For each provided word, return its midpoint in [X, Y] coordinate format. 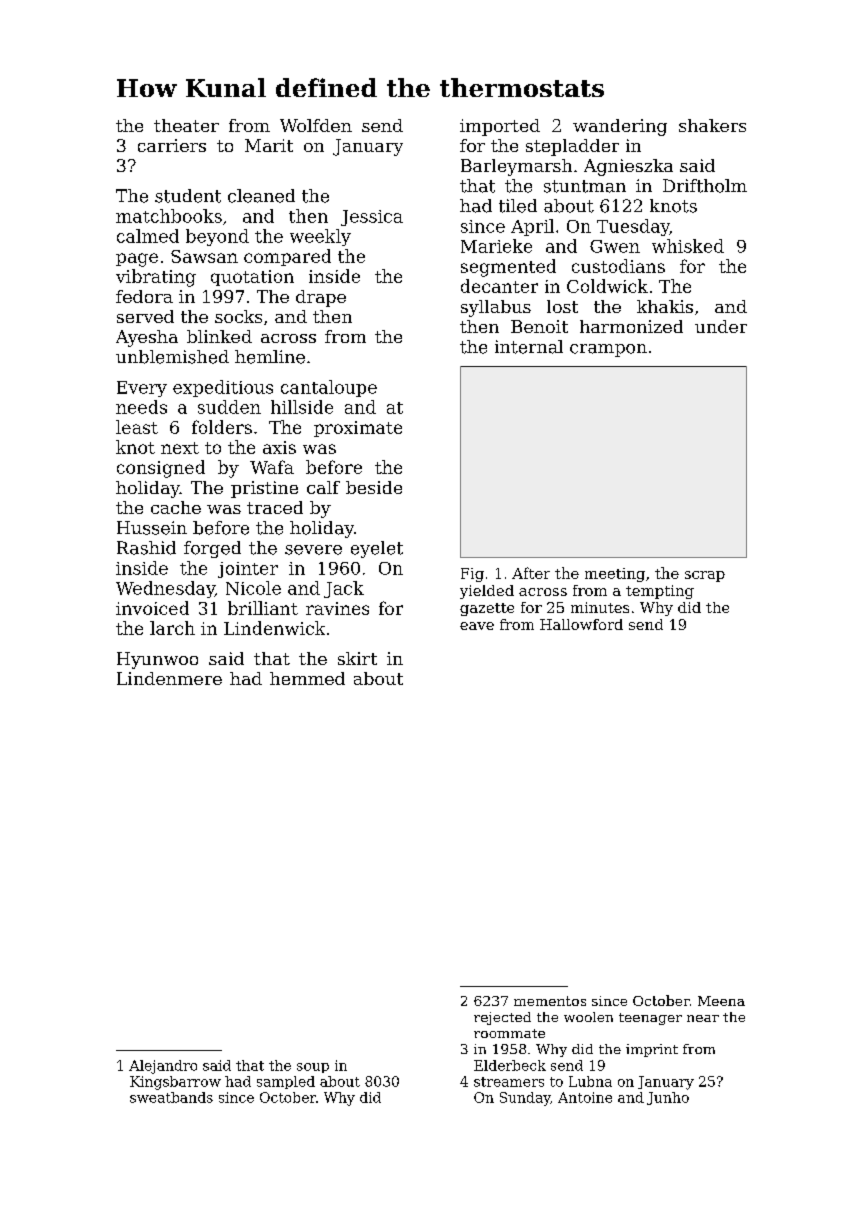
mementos [550, 1001]
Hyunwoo [157, 660]
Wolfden [316, 125]
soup [313, 1068]
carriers [172, 145]
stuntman [585, 186]
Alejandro [163, 1067]
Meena [721, 1001]
